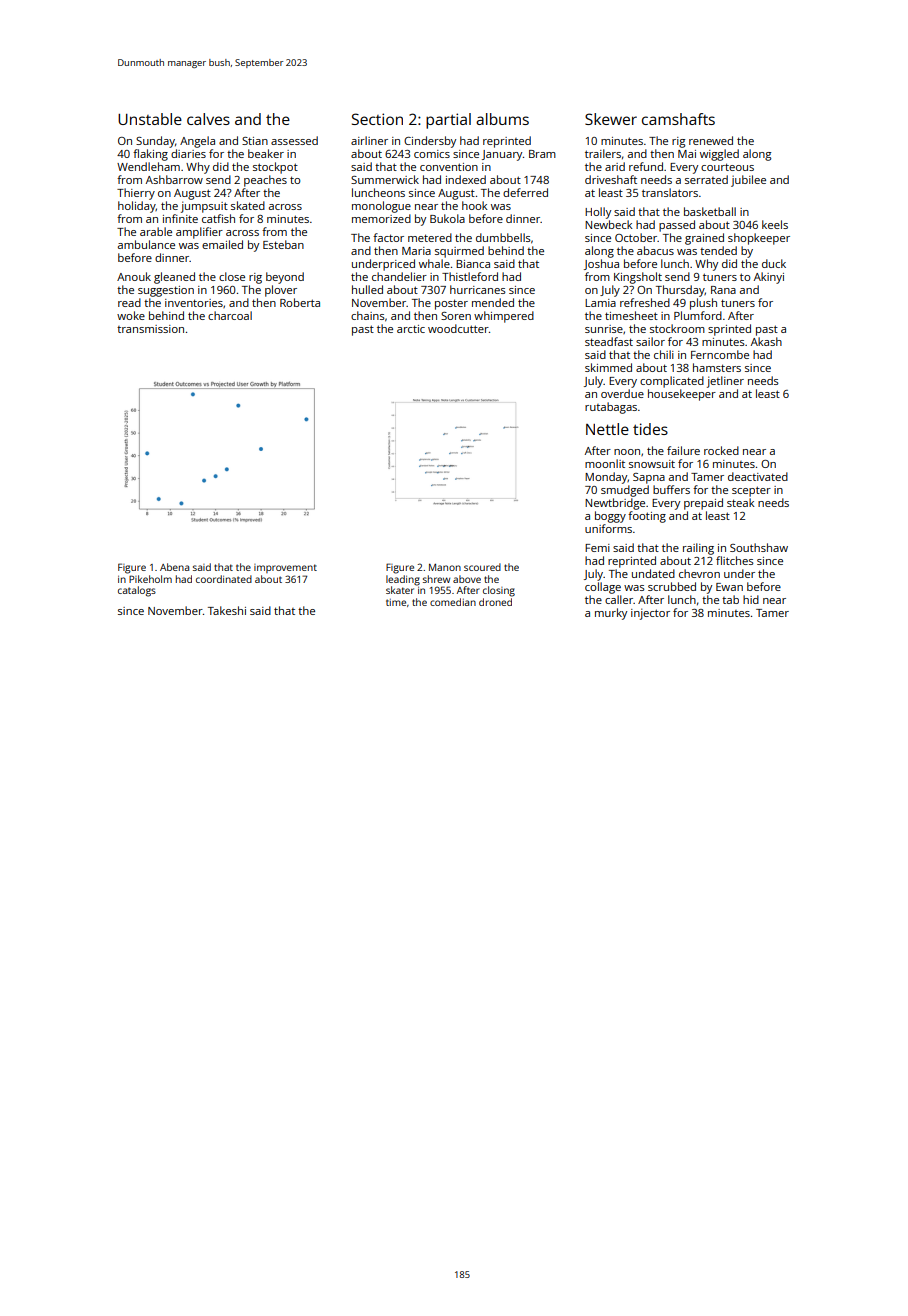 This document has height=1316, width=908. What do you see at coordinates (174, 567) in the document?
I see `Abena` at bounding box center [174, 567].
